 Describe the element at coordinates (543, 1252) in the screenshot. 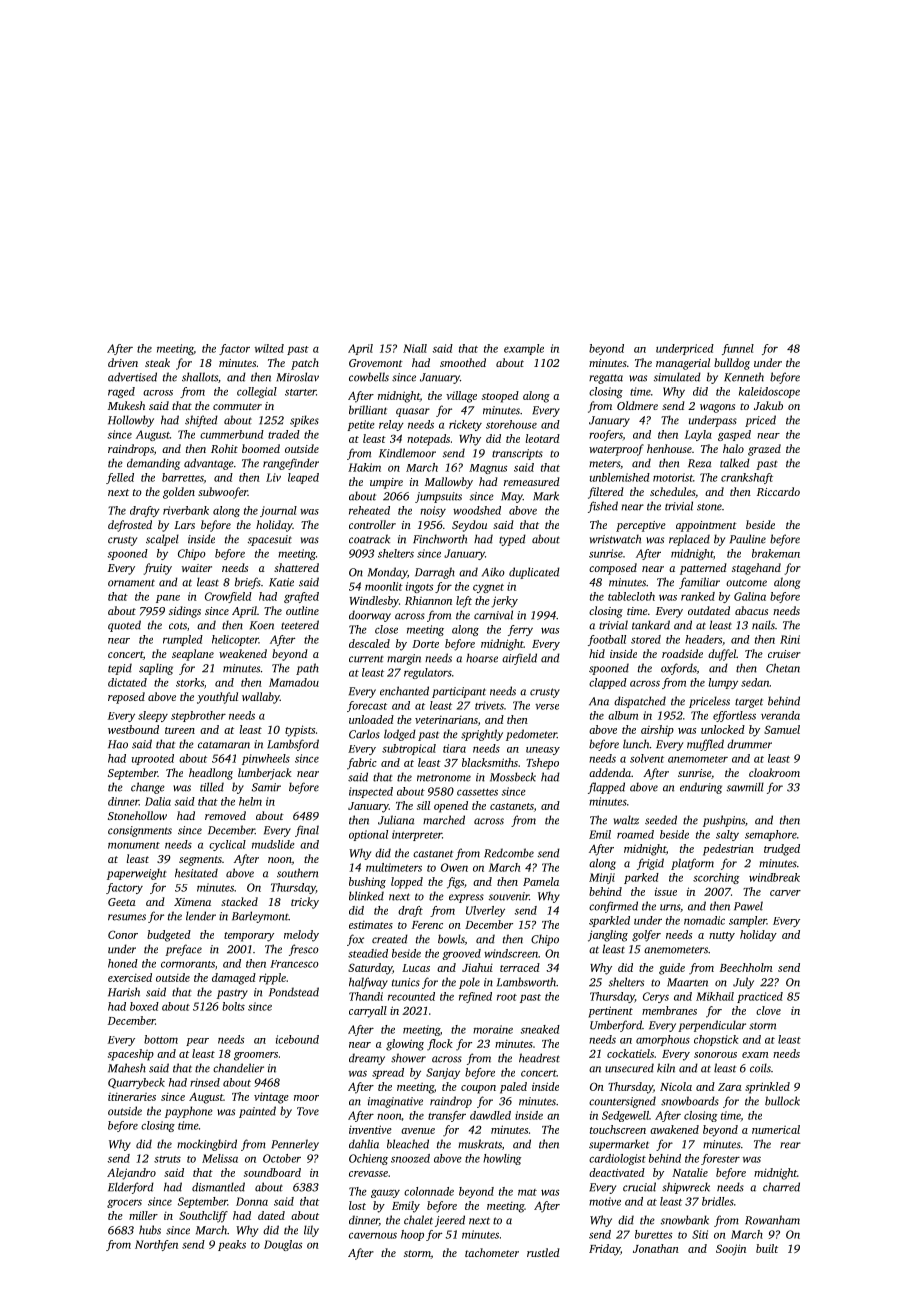

I see `rustled` at that location.
